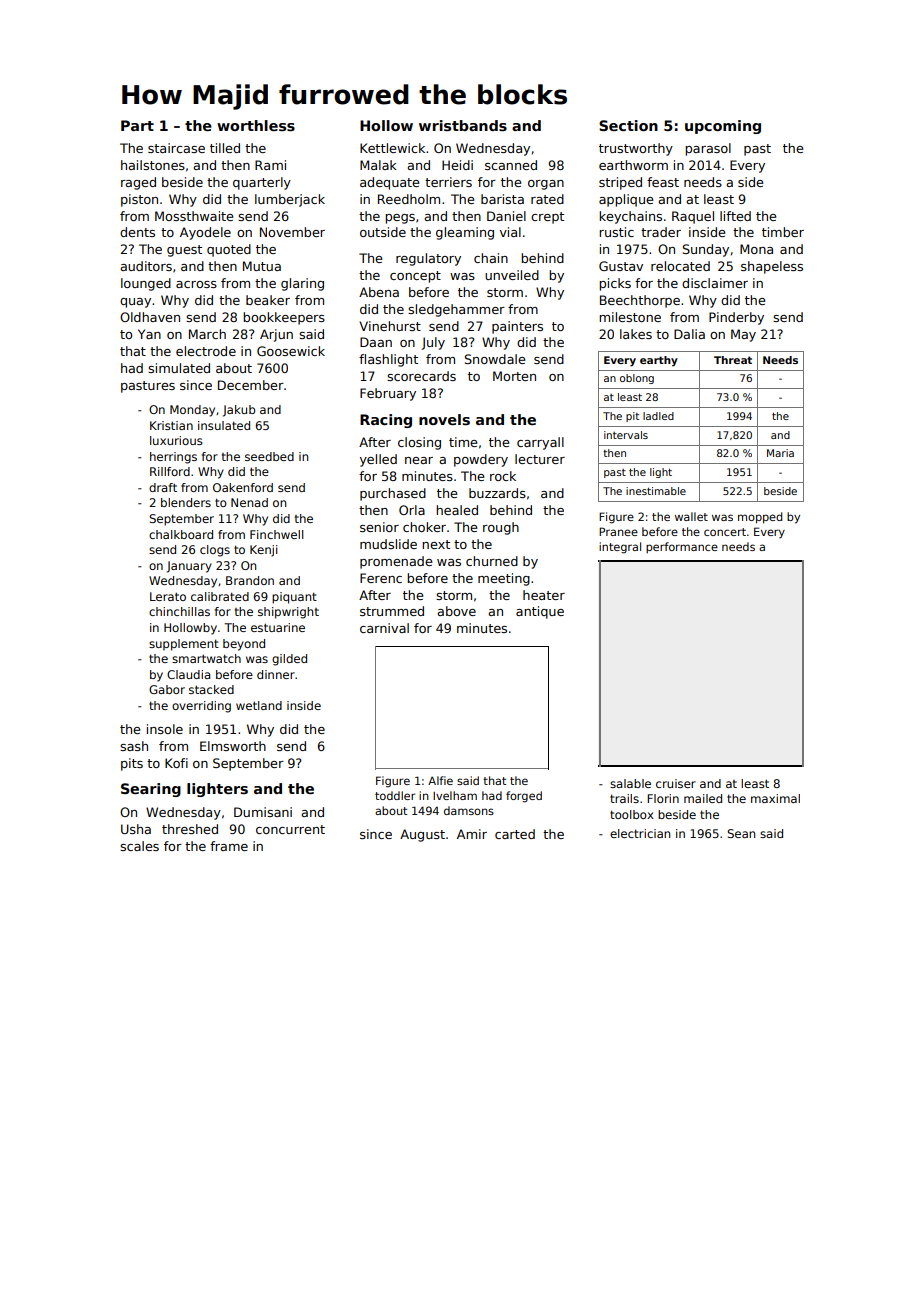  I want to click on Orla, so click(412, 510).
